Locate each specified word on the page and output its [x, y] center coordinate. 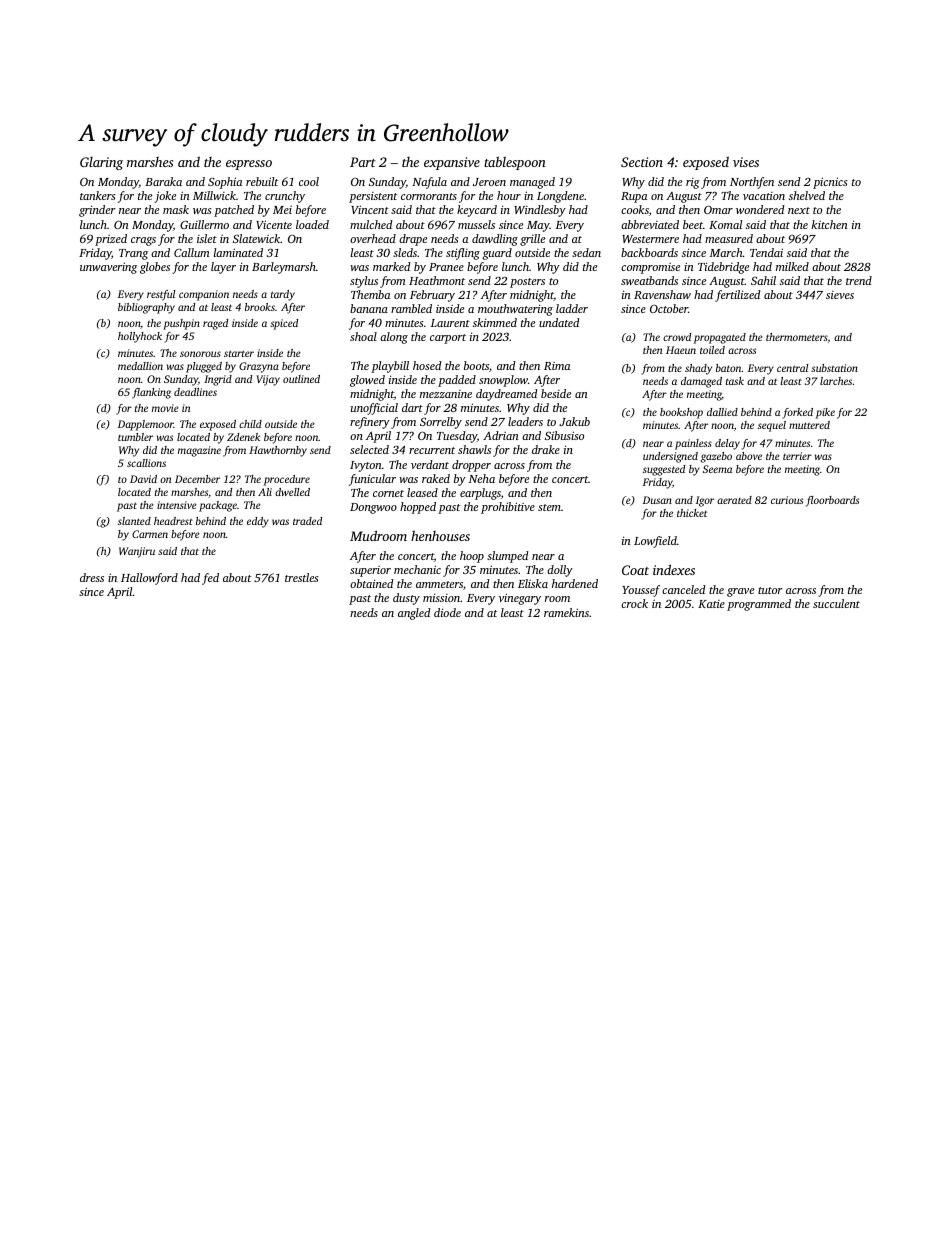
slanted [134, 521]
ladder [572, 308]
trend [859, 280]
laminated [238, 252]
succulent [836, 603]
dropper [471, 466]
